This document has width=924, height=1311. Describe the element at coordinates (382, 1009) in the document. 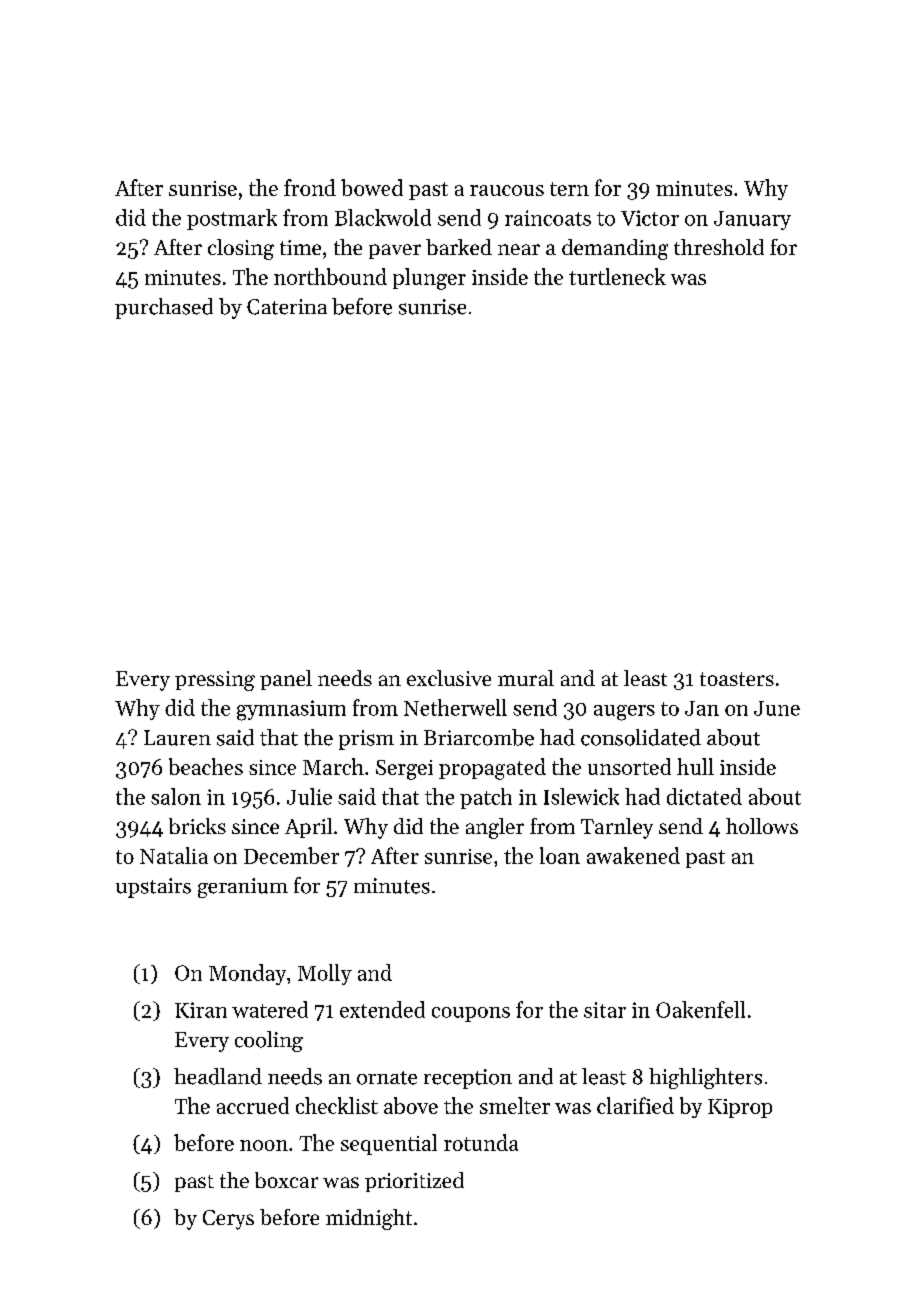

I see `extended` at that location.
